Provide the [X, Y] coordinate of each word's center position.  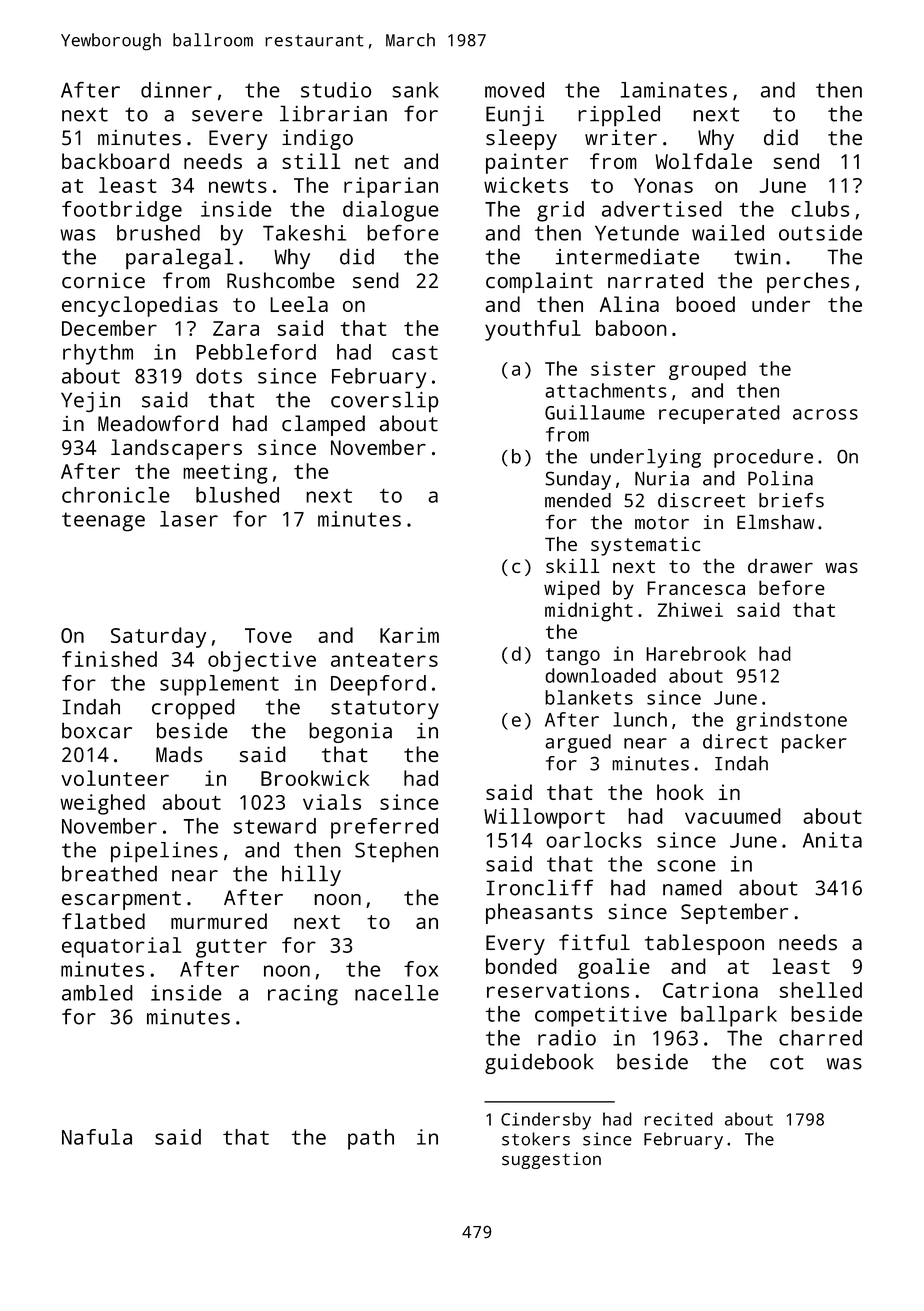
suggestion [551, 1160]
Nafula [97, 1137]
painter [527, 163]
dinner [176, 90]
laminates [674, 90]
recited [678, 1119]
